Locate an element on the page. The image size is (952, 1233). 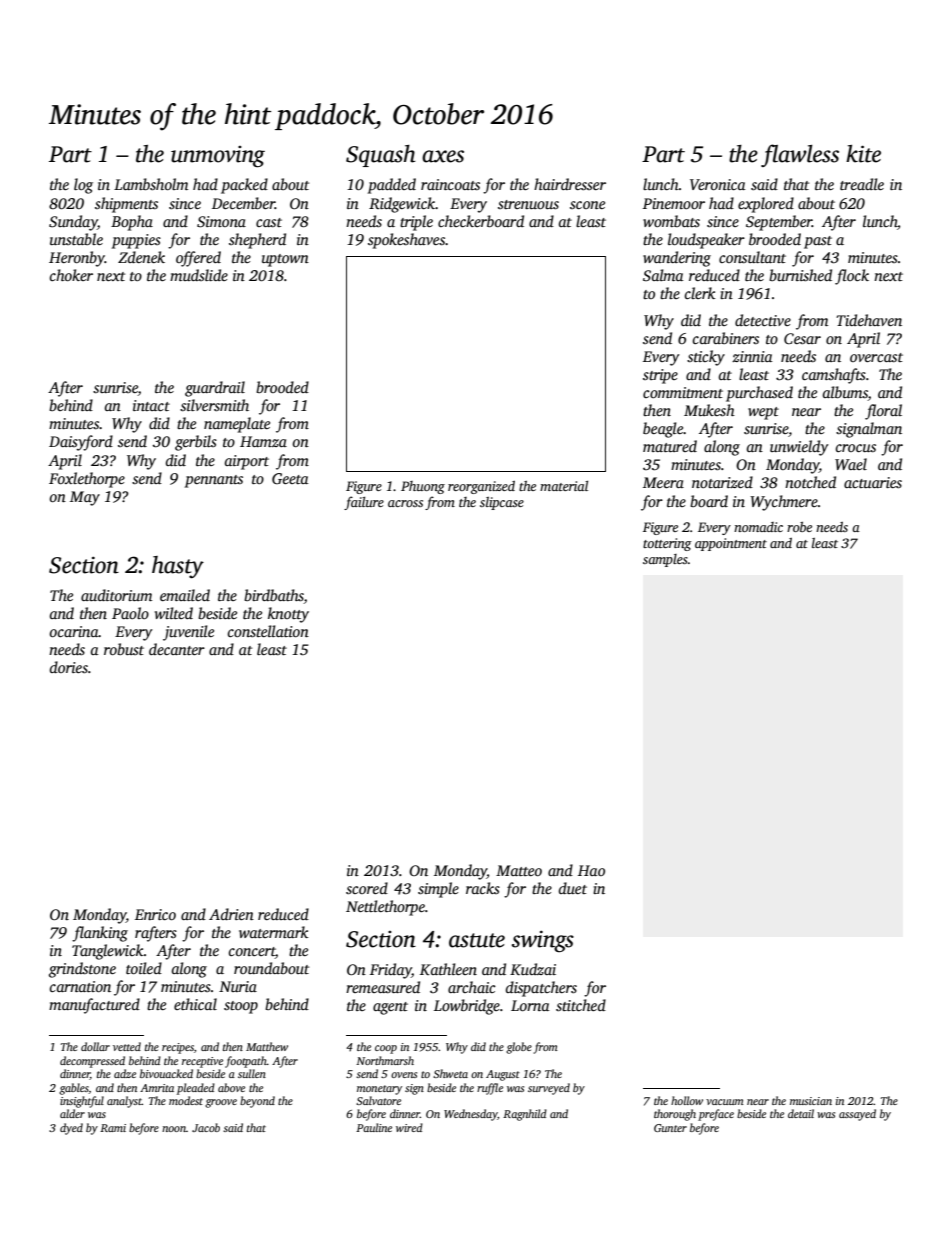
axes is located at coordinates (443, 156).
